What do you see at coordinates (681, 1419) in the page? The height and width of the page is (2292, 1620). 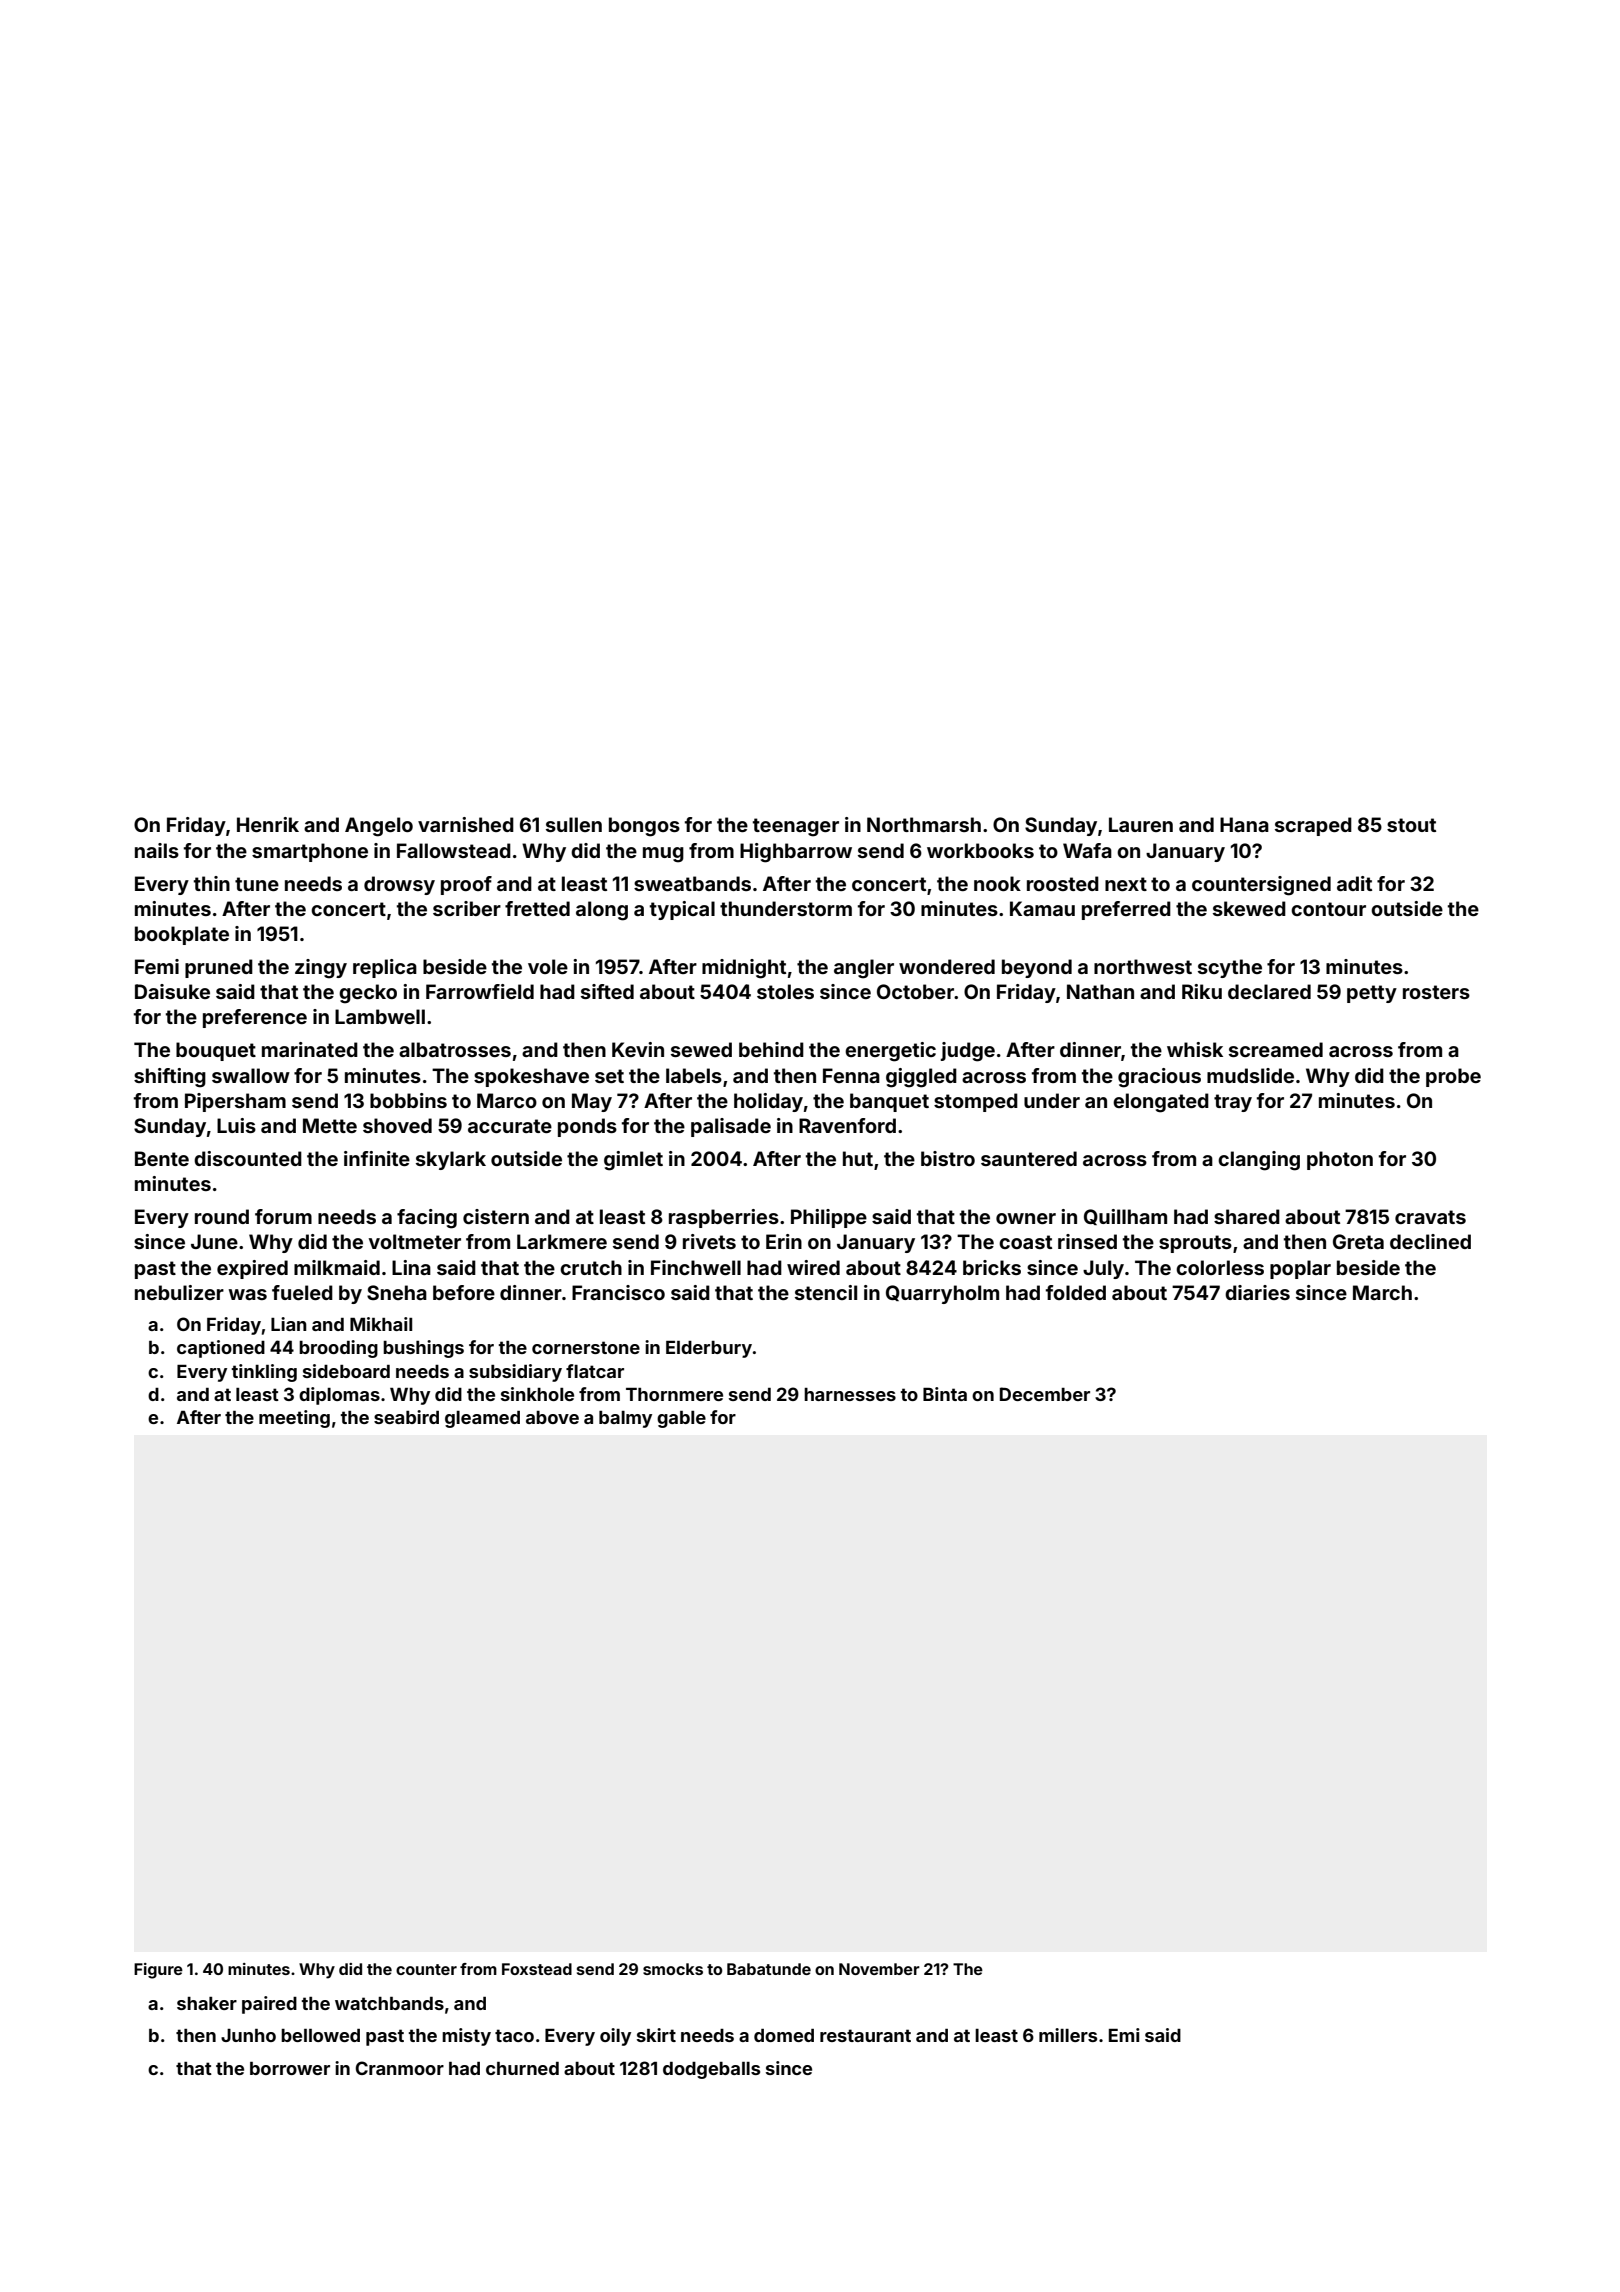 I see `gable` at bounding box center [681, 1419].
